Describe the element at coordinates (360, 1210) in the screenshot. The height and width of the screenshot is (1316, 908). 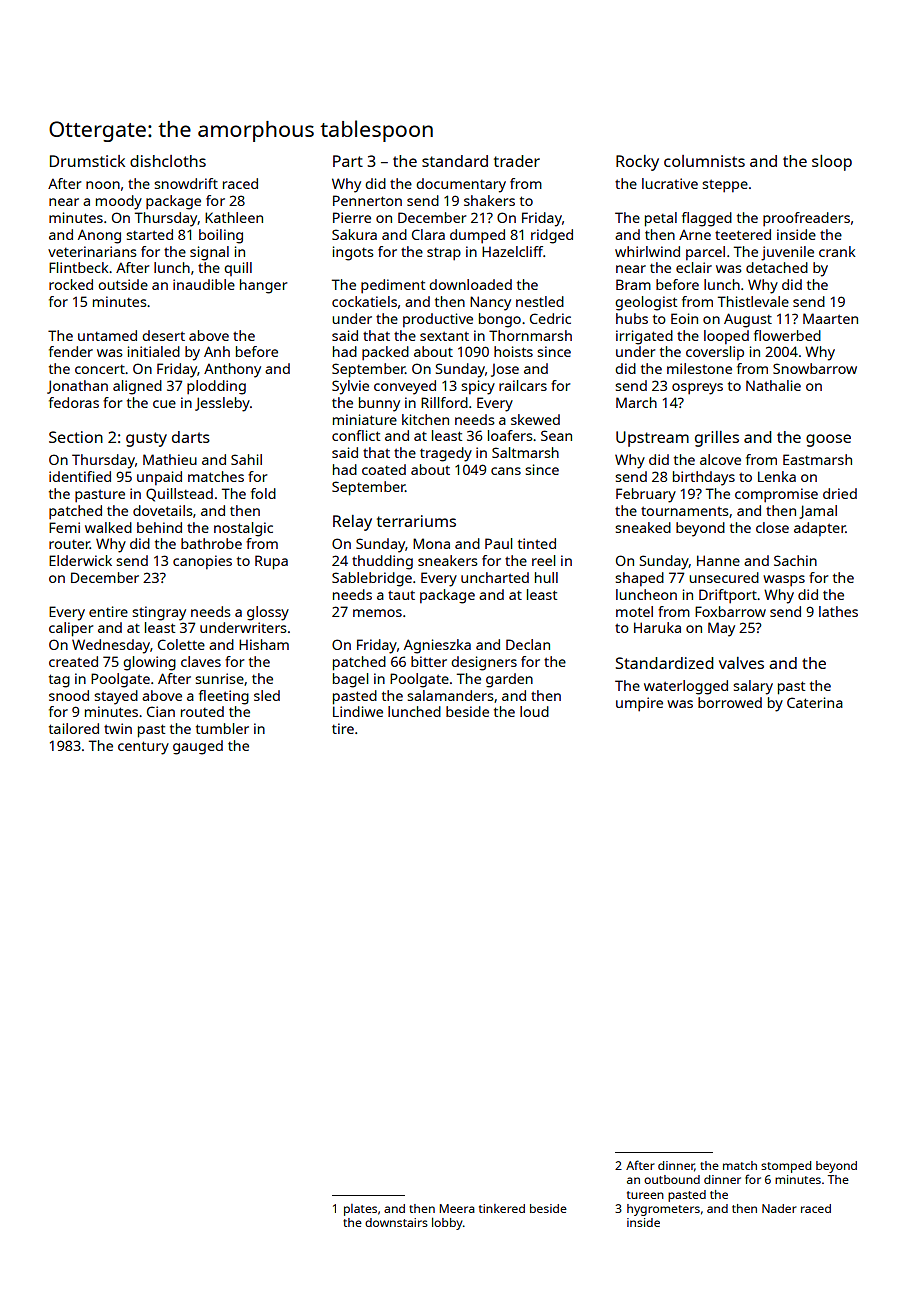
I see `plates` at that location.
